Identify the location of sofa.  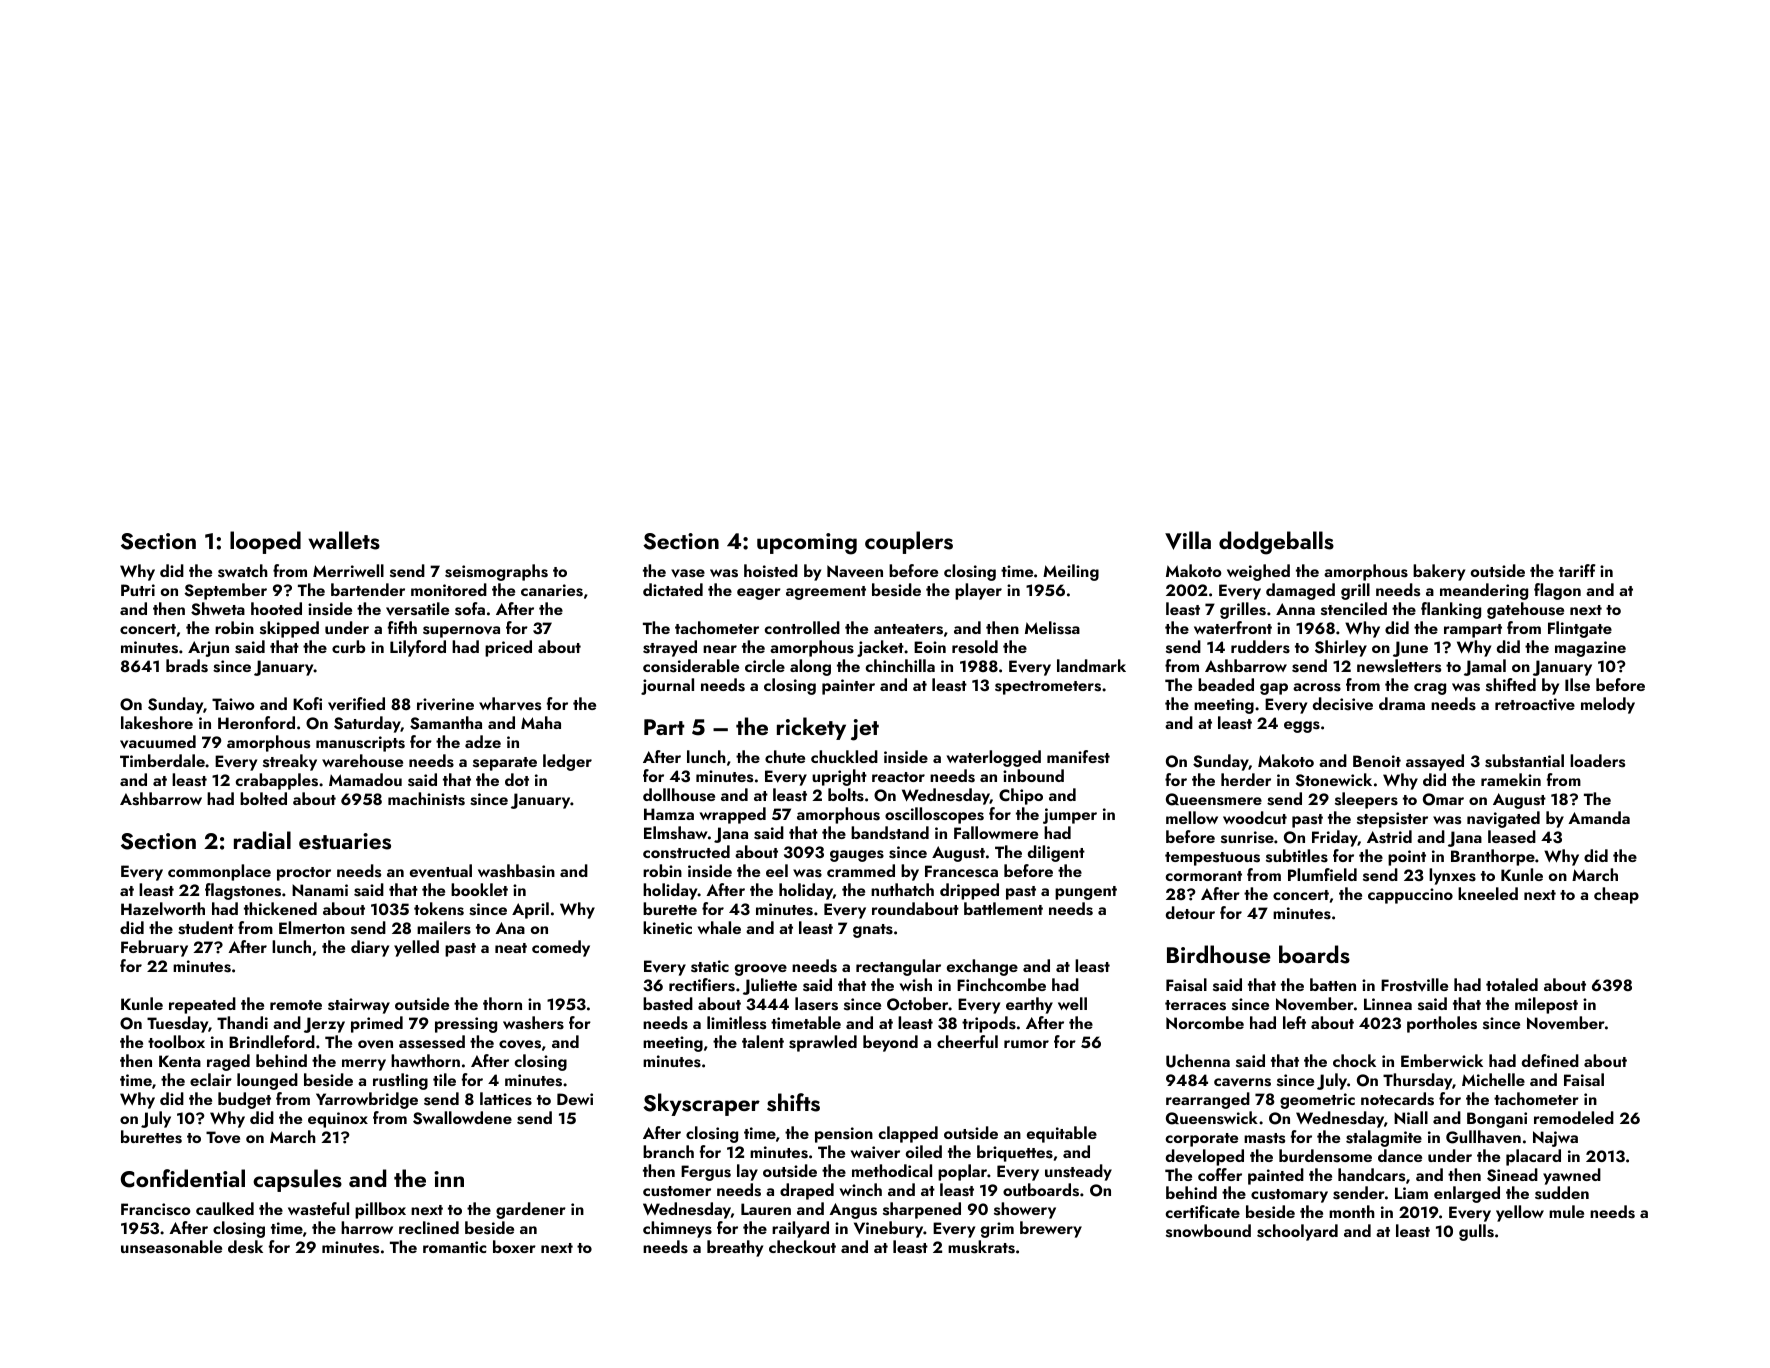
(470, 609).
